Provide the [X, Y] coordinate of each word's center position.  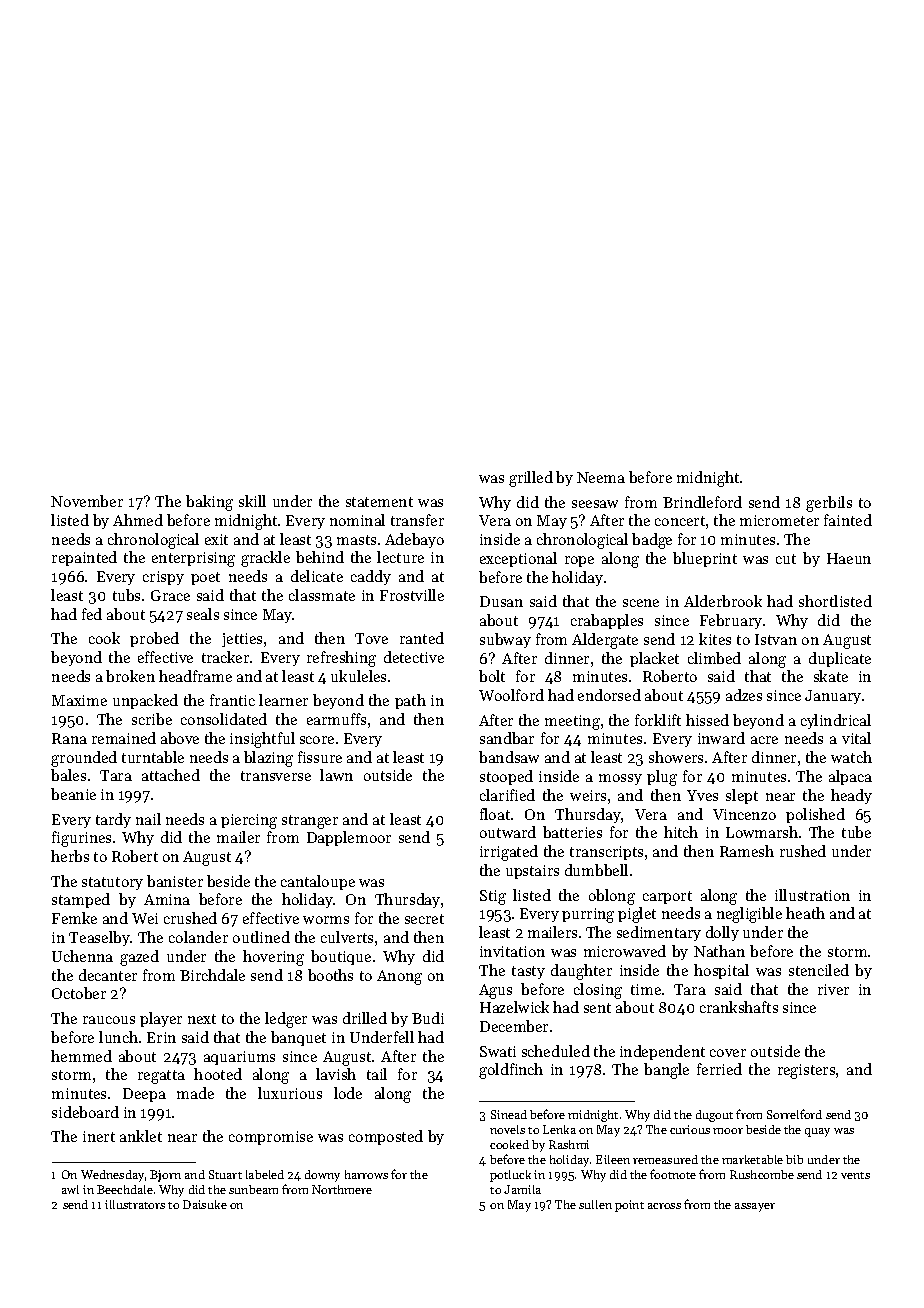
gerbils [829, 504]
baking [209, 503]
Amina [167, 899]
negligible [749, 915]
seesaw [595, 504]
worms [326, 920]
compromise [271, 1138]
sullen [595, 1204]
